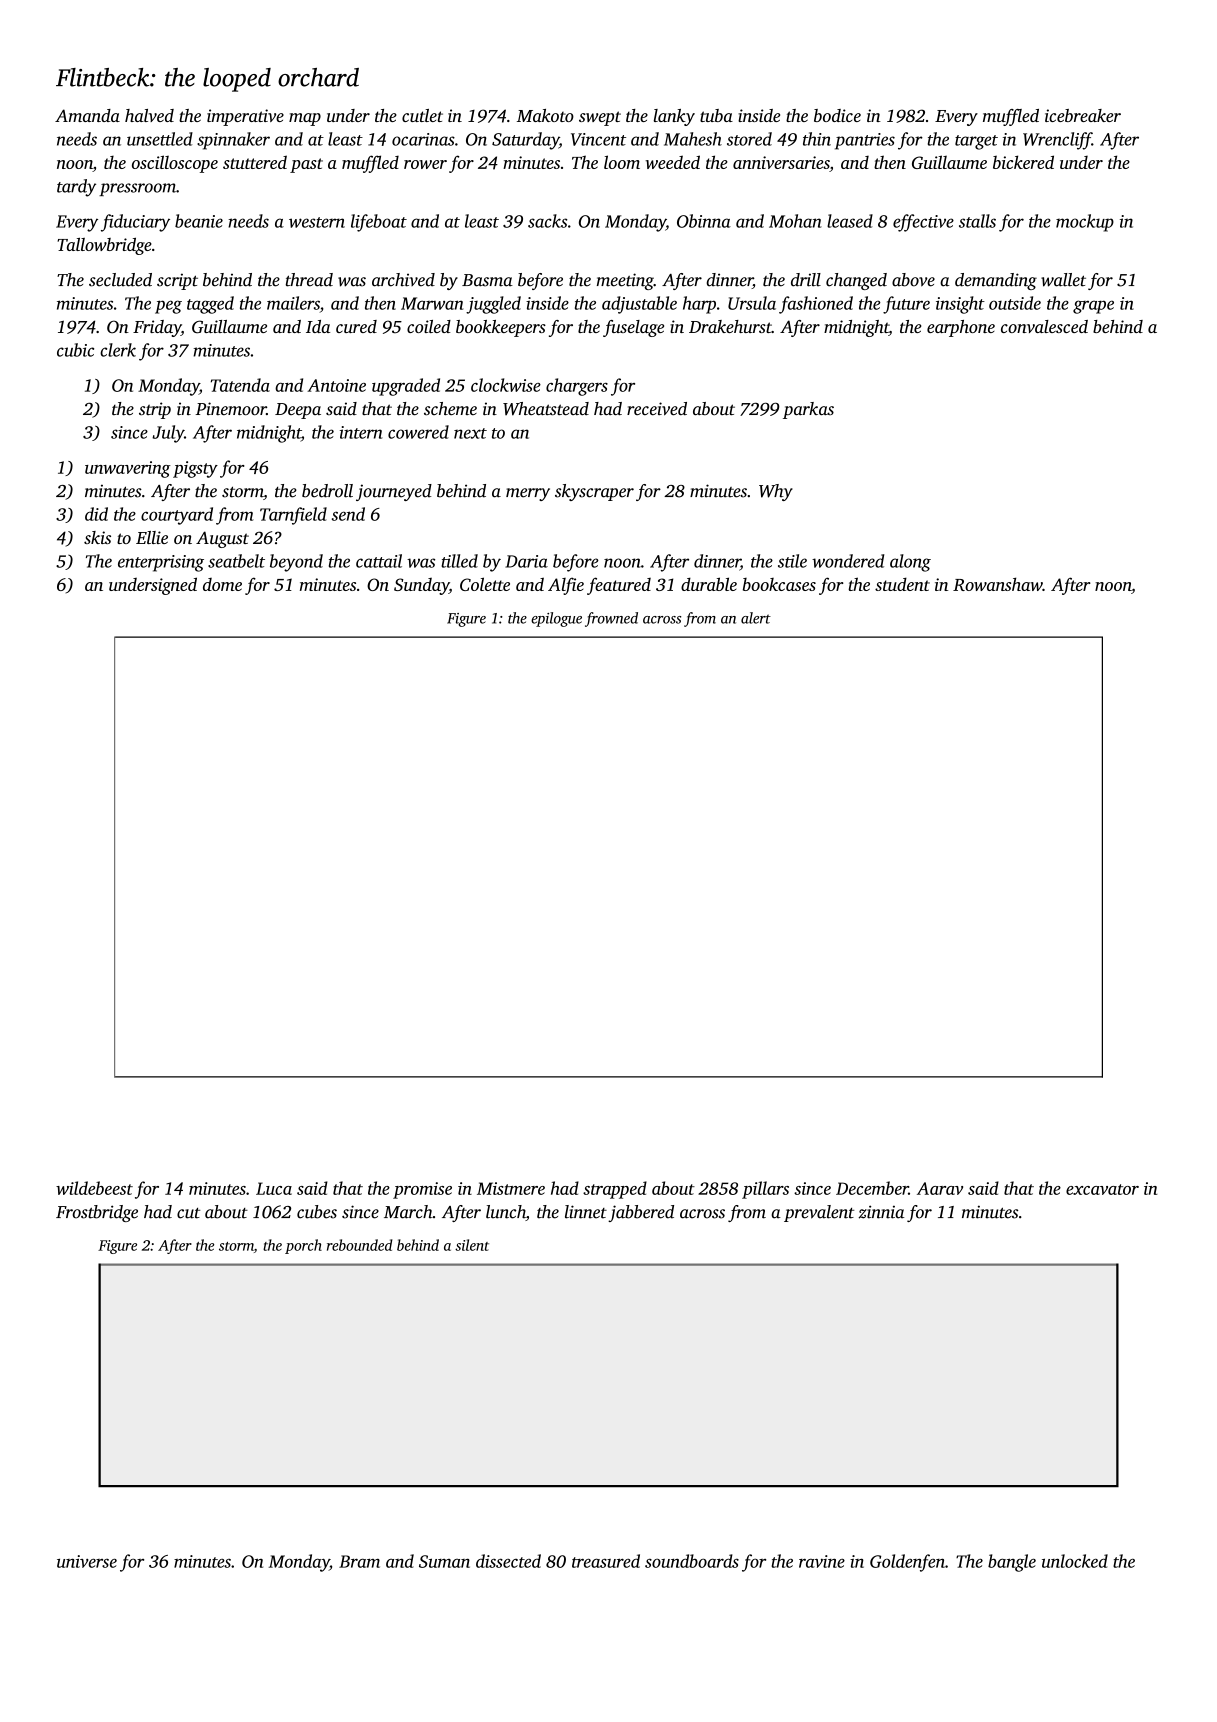  What do you see at coordinates (506, 1213) in the screenshot?
I see `lunch` at bounding box center [506, 1213].
